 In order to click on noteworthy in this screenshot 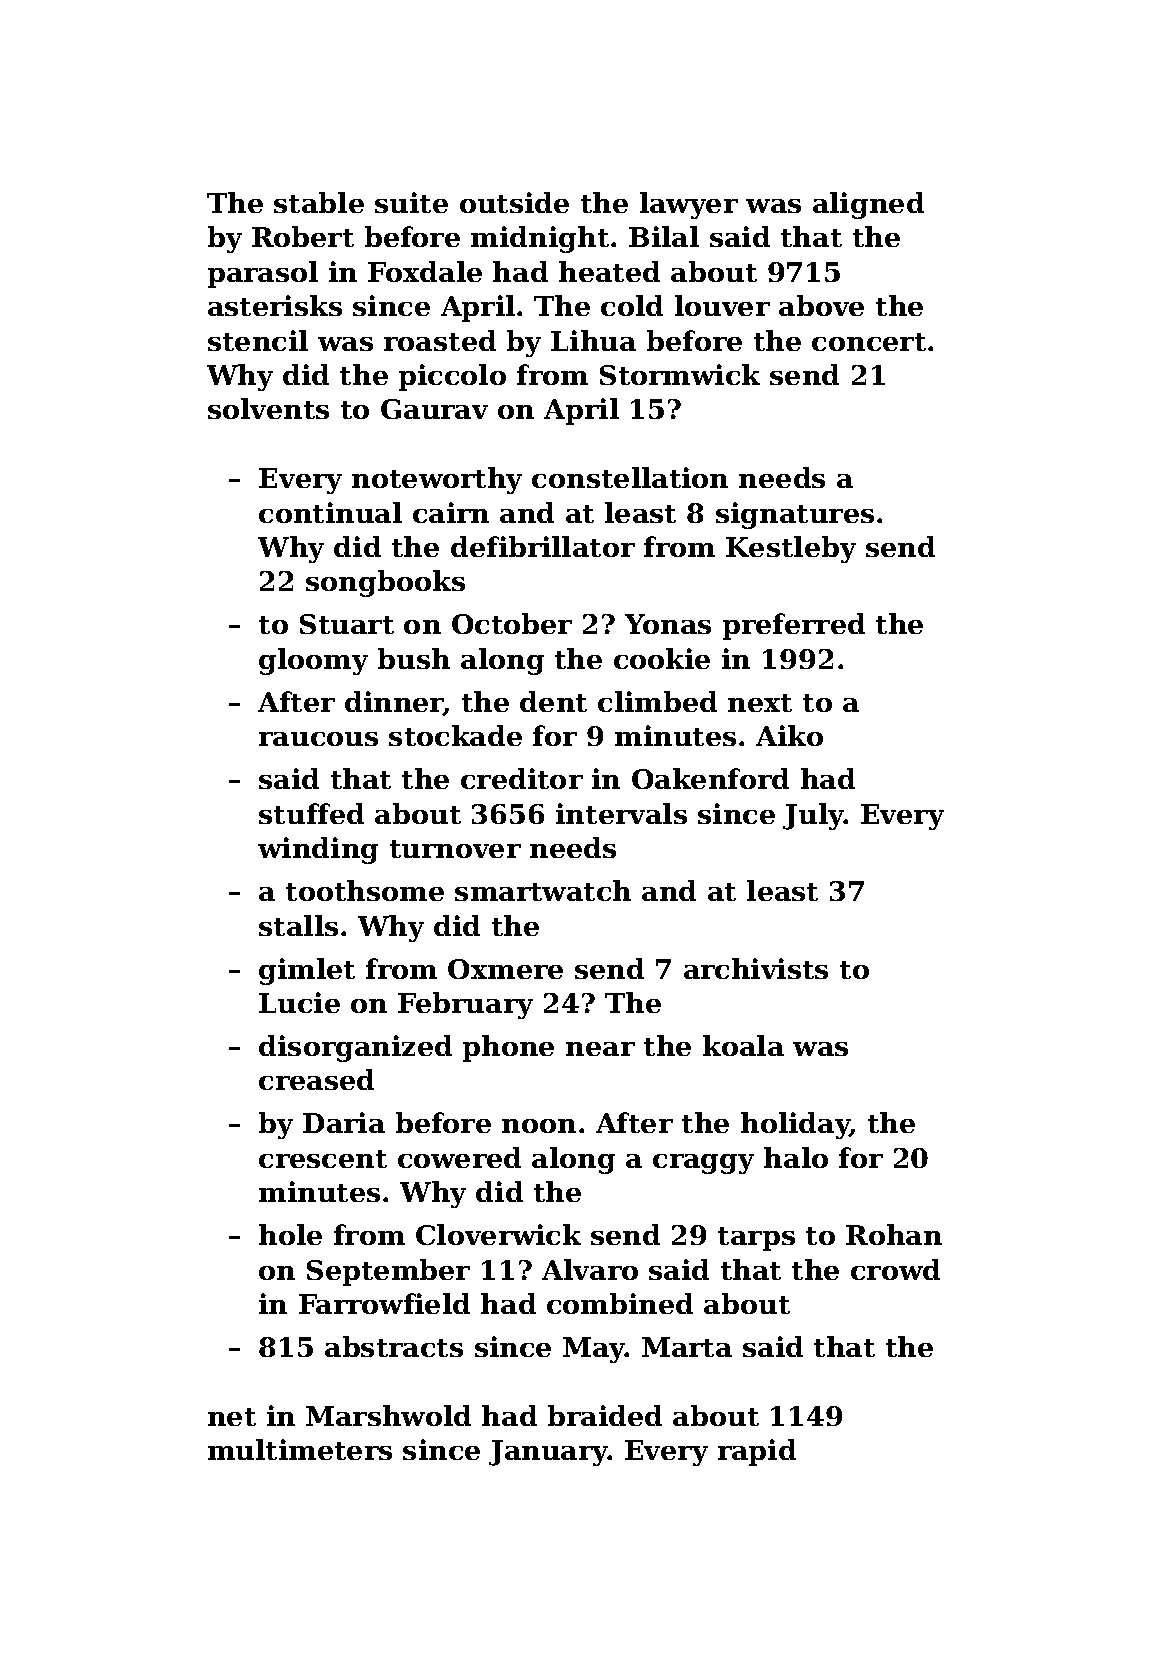, I will do `click(437, 480)`.
